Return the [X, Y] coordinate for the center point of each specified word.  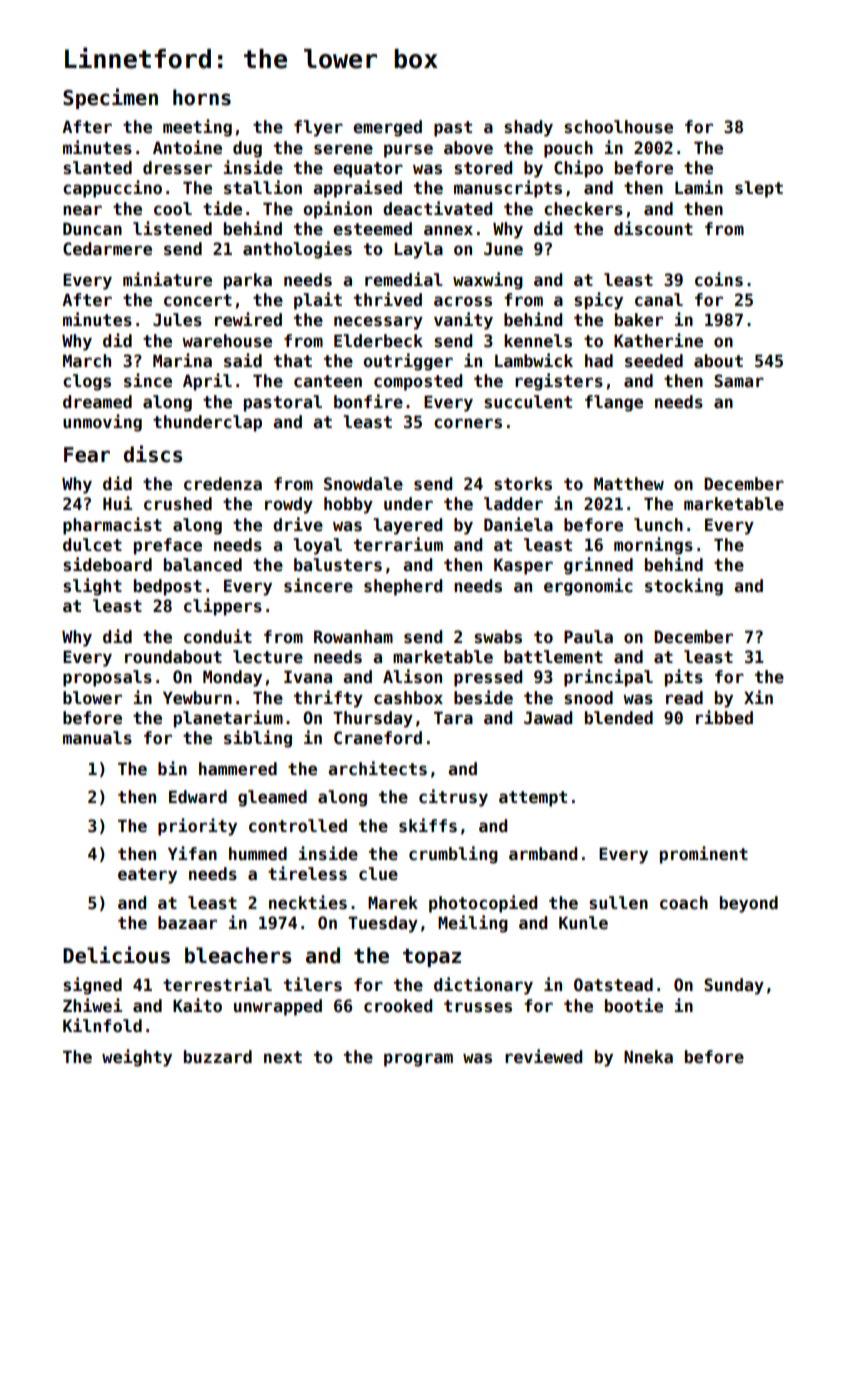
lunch [658, 525]
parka [248, 281]
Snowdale [363, 484]
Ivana [308, 676]
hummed [258, 854]
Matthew [629, 484]
